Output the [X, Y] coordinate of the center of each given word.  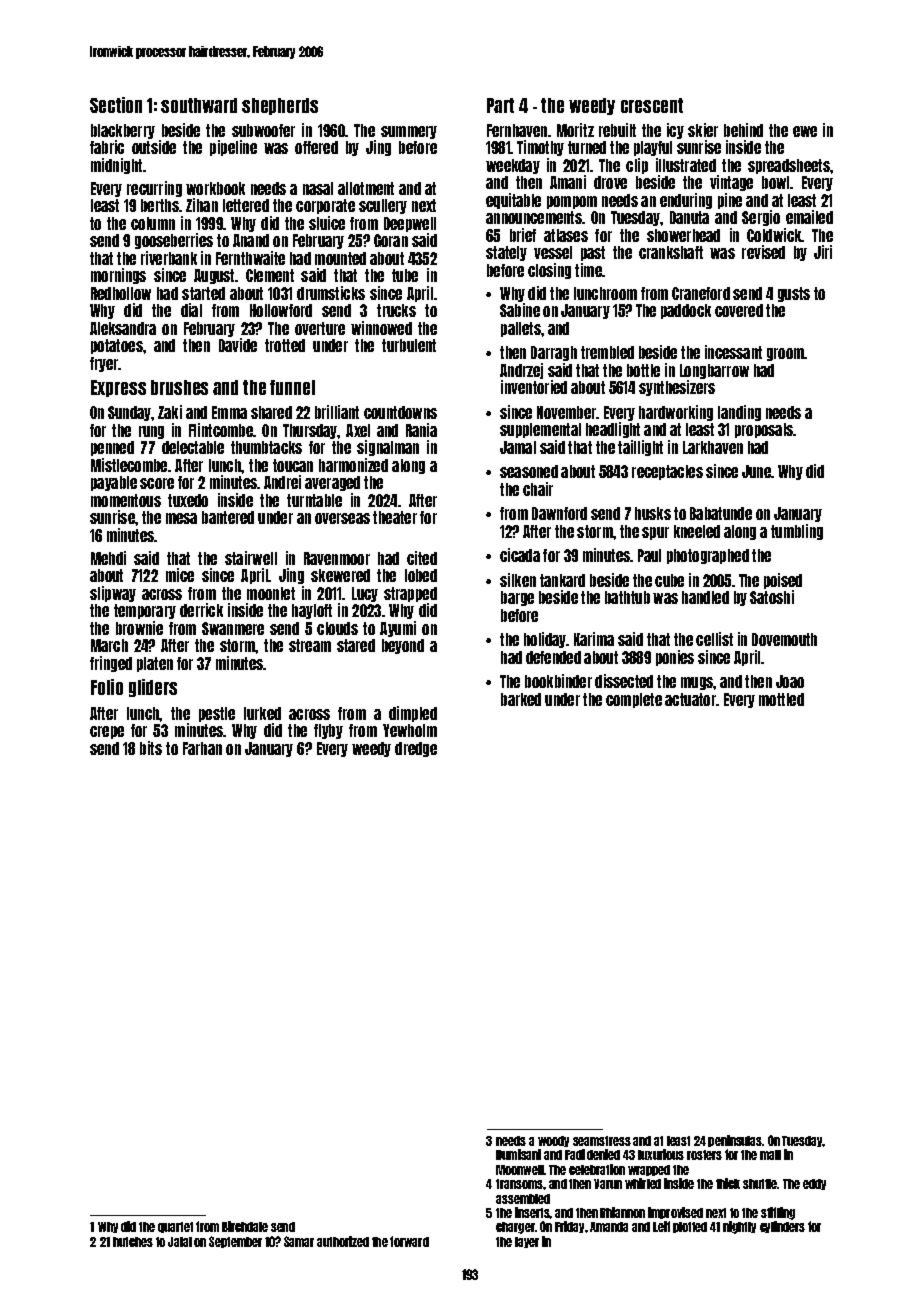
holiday [545, 640]
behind [743, 130]
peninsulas [735, 1141]
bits [151, 748]
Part [500, 105]
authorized [343, 1241]
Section [116, 105]
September [235, 1242]
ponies [675, 658]
